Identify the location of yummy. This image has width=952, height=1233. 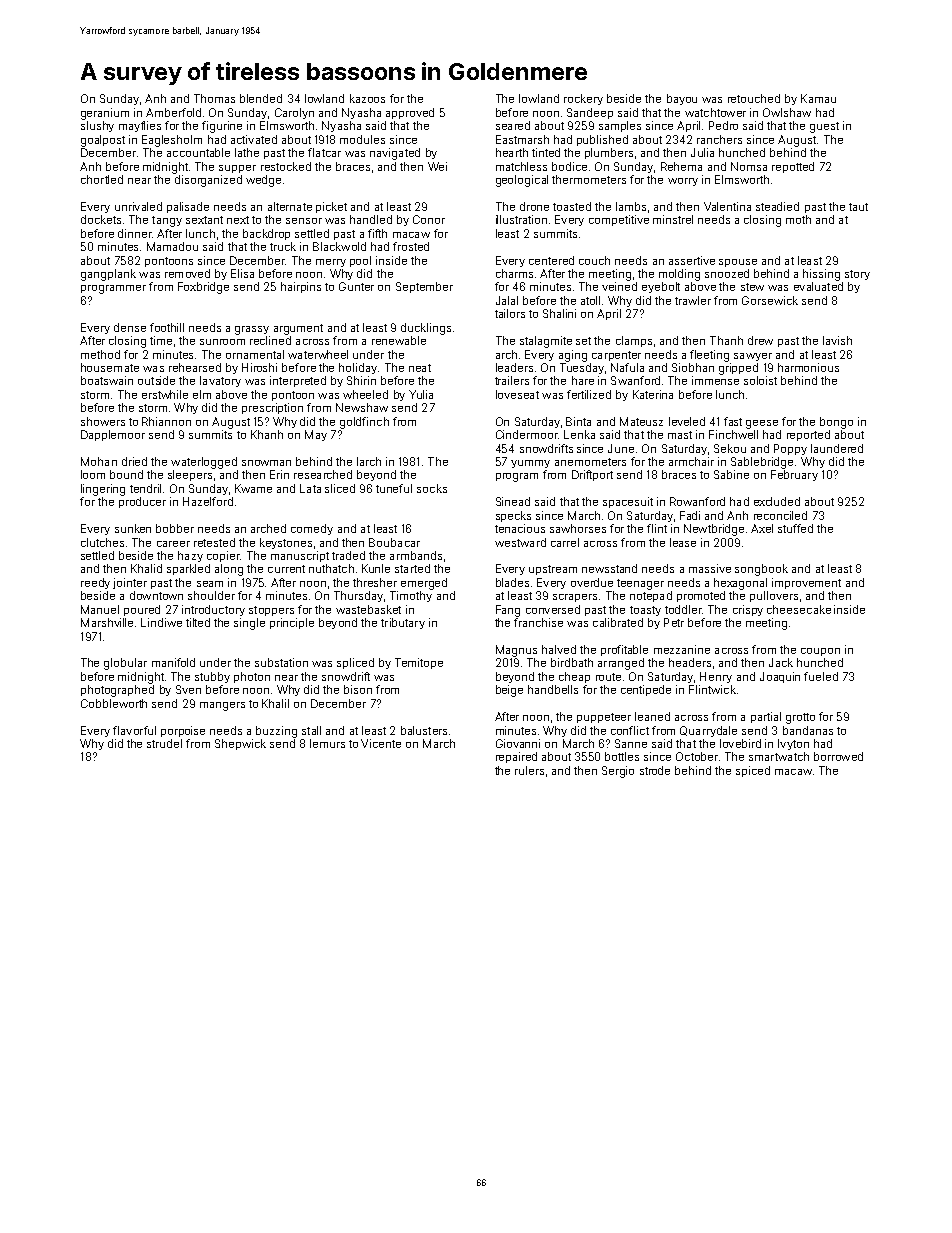
(530, 464).
